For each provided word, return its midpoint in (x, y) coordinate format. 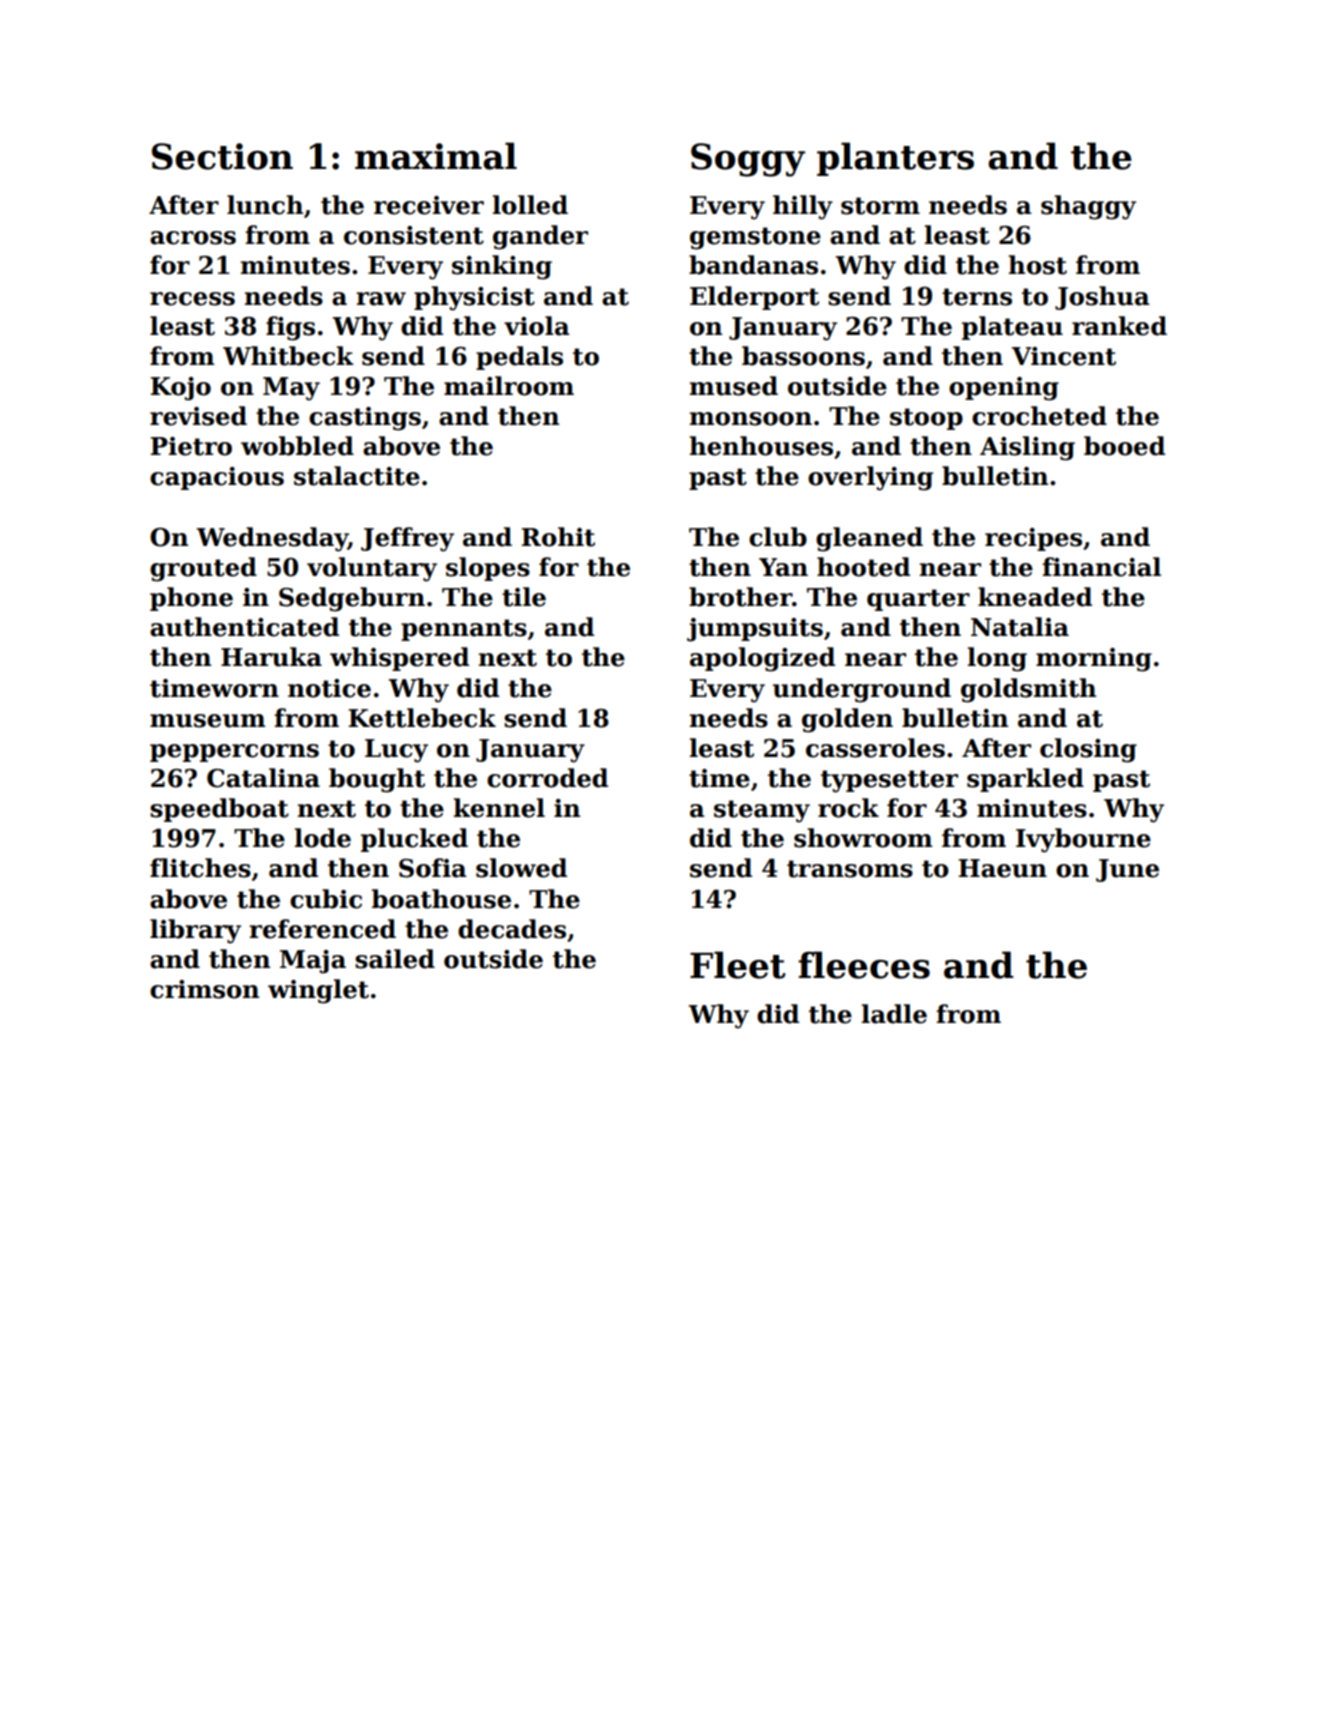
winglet (318, 991)
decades (512, 929)
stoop (926, 419)
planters (895, 159)
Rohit (558, 537)
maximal (436, 156)
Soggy (748, 160)
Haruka (271, 657)
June (1127, 870)
